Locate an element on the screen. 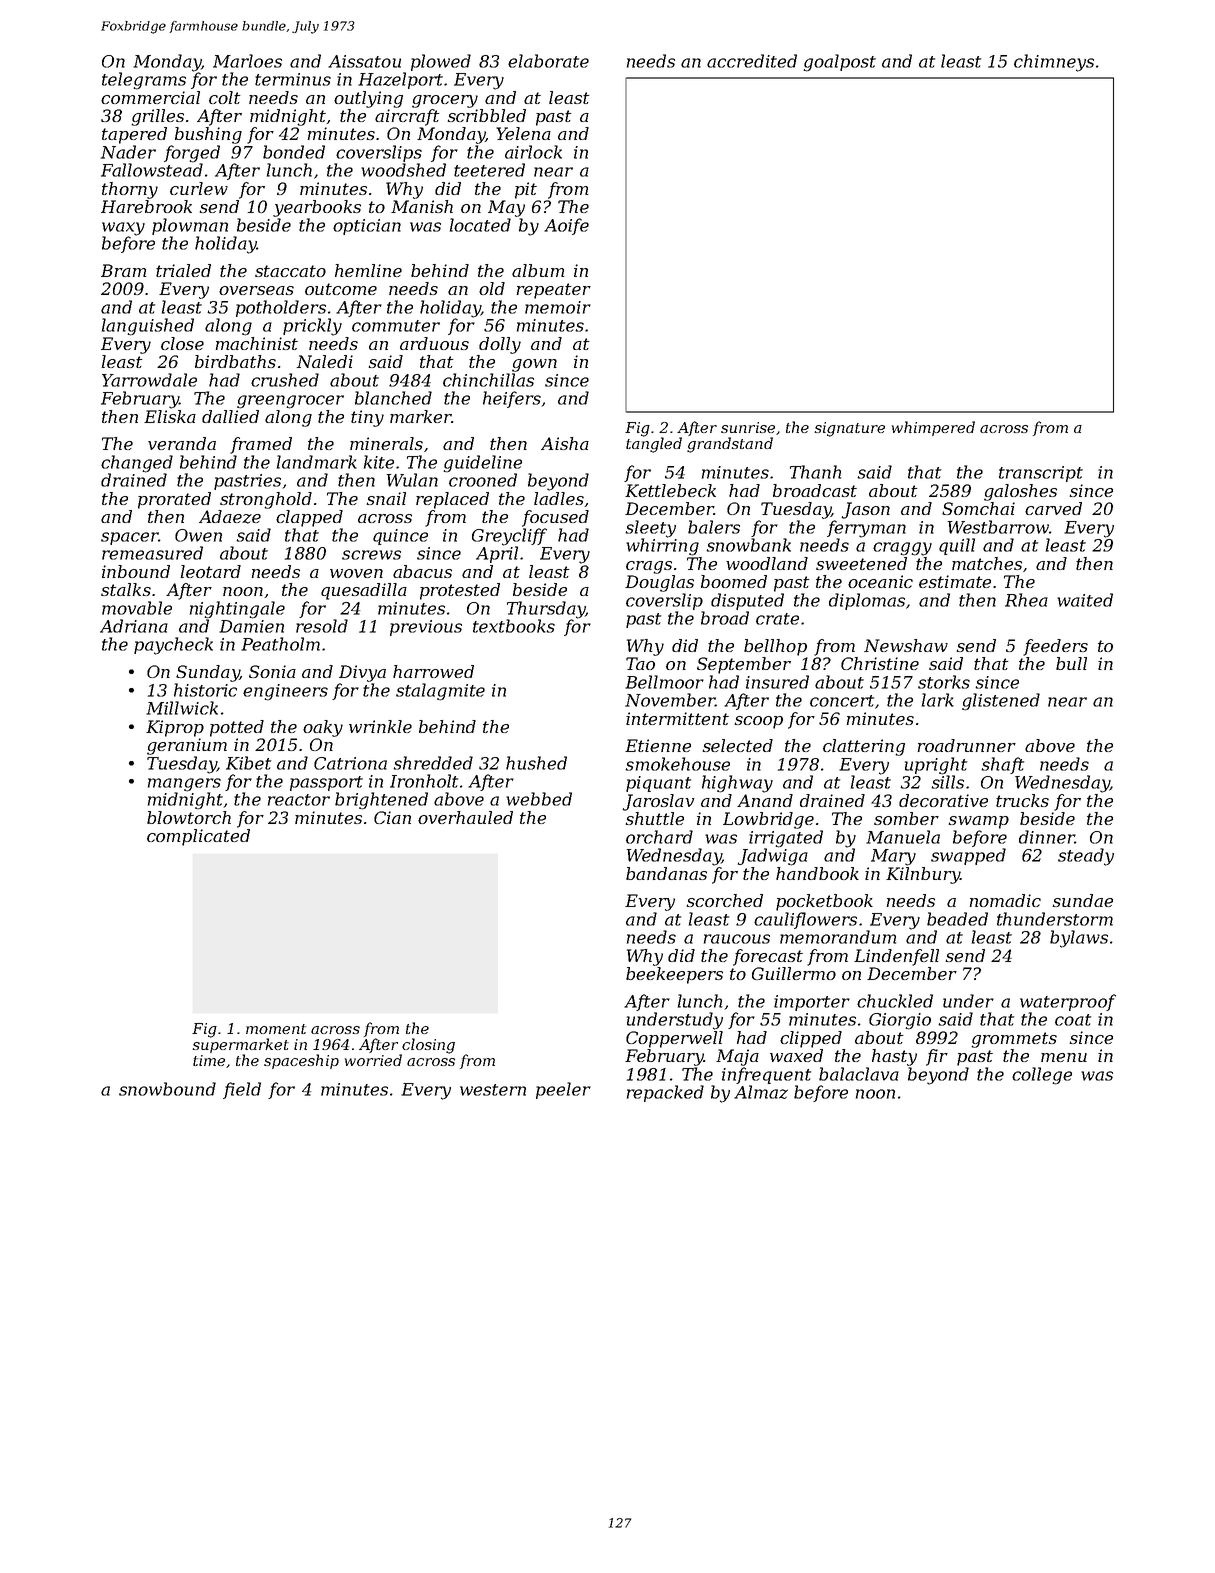 The height and width of the screenshot is (1573, 1215). accredited is located at coordinates (752, 61).
